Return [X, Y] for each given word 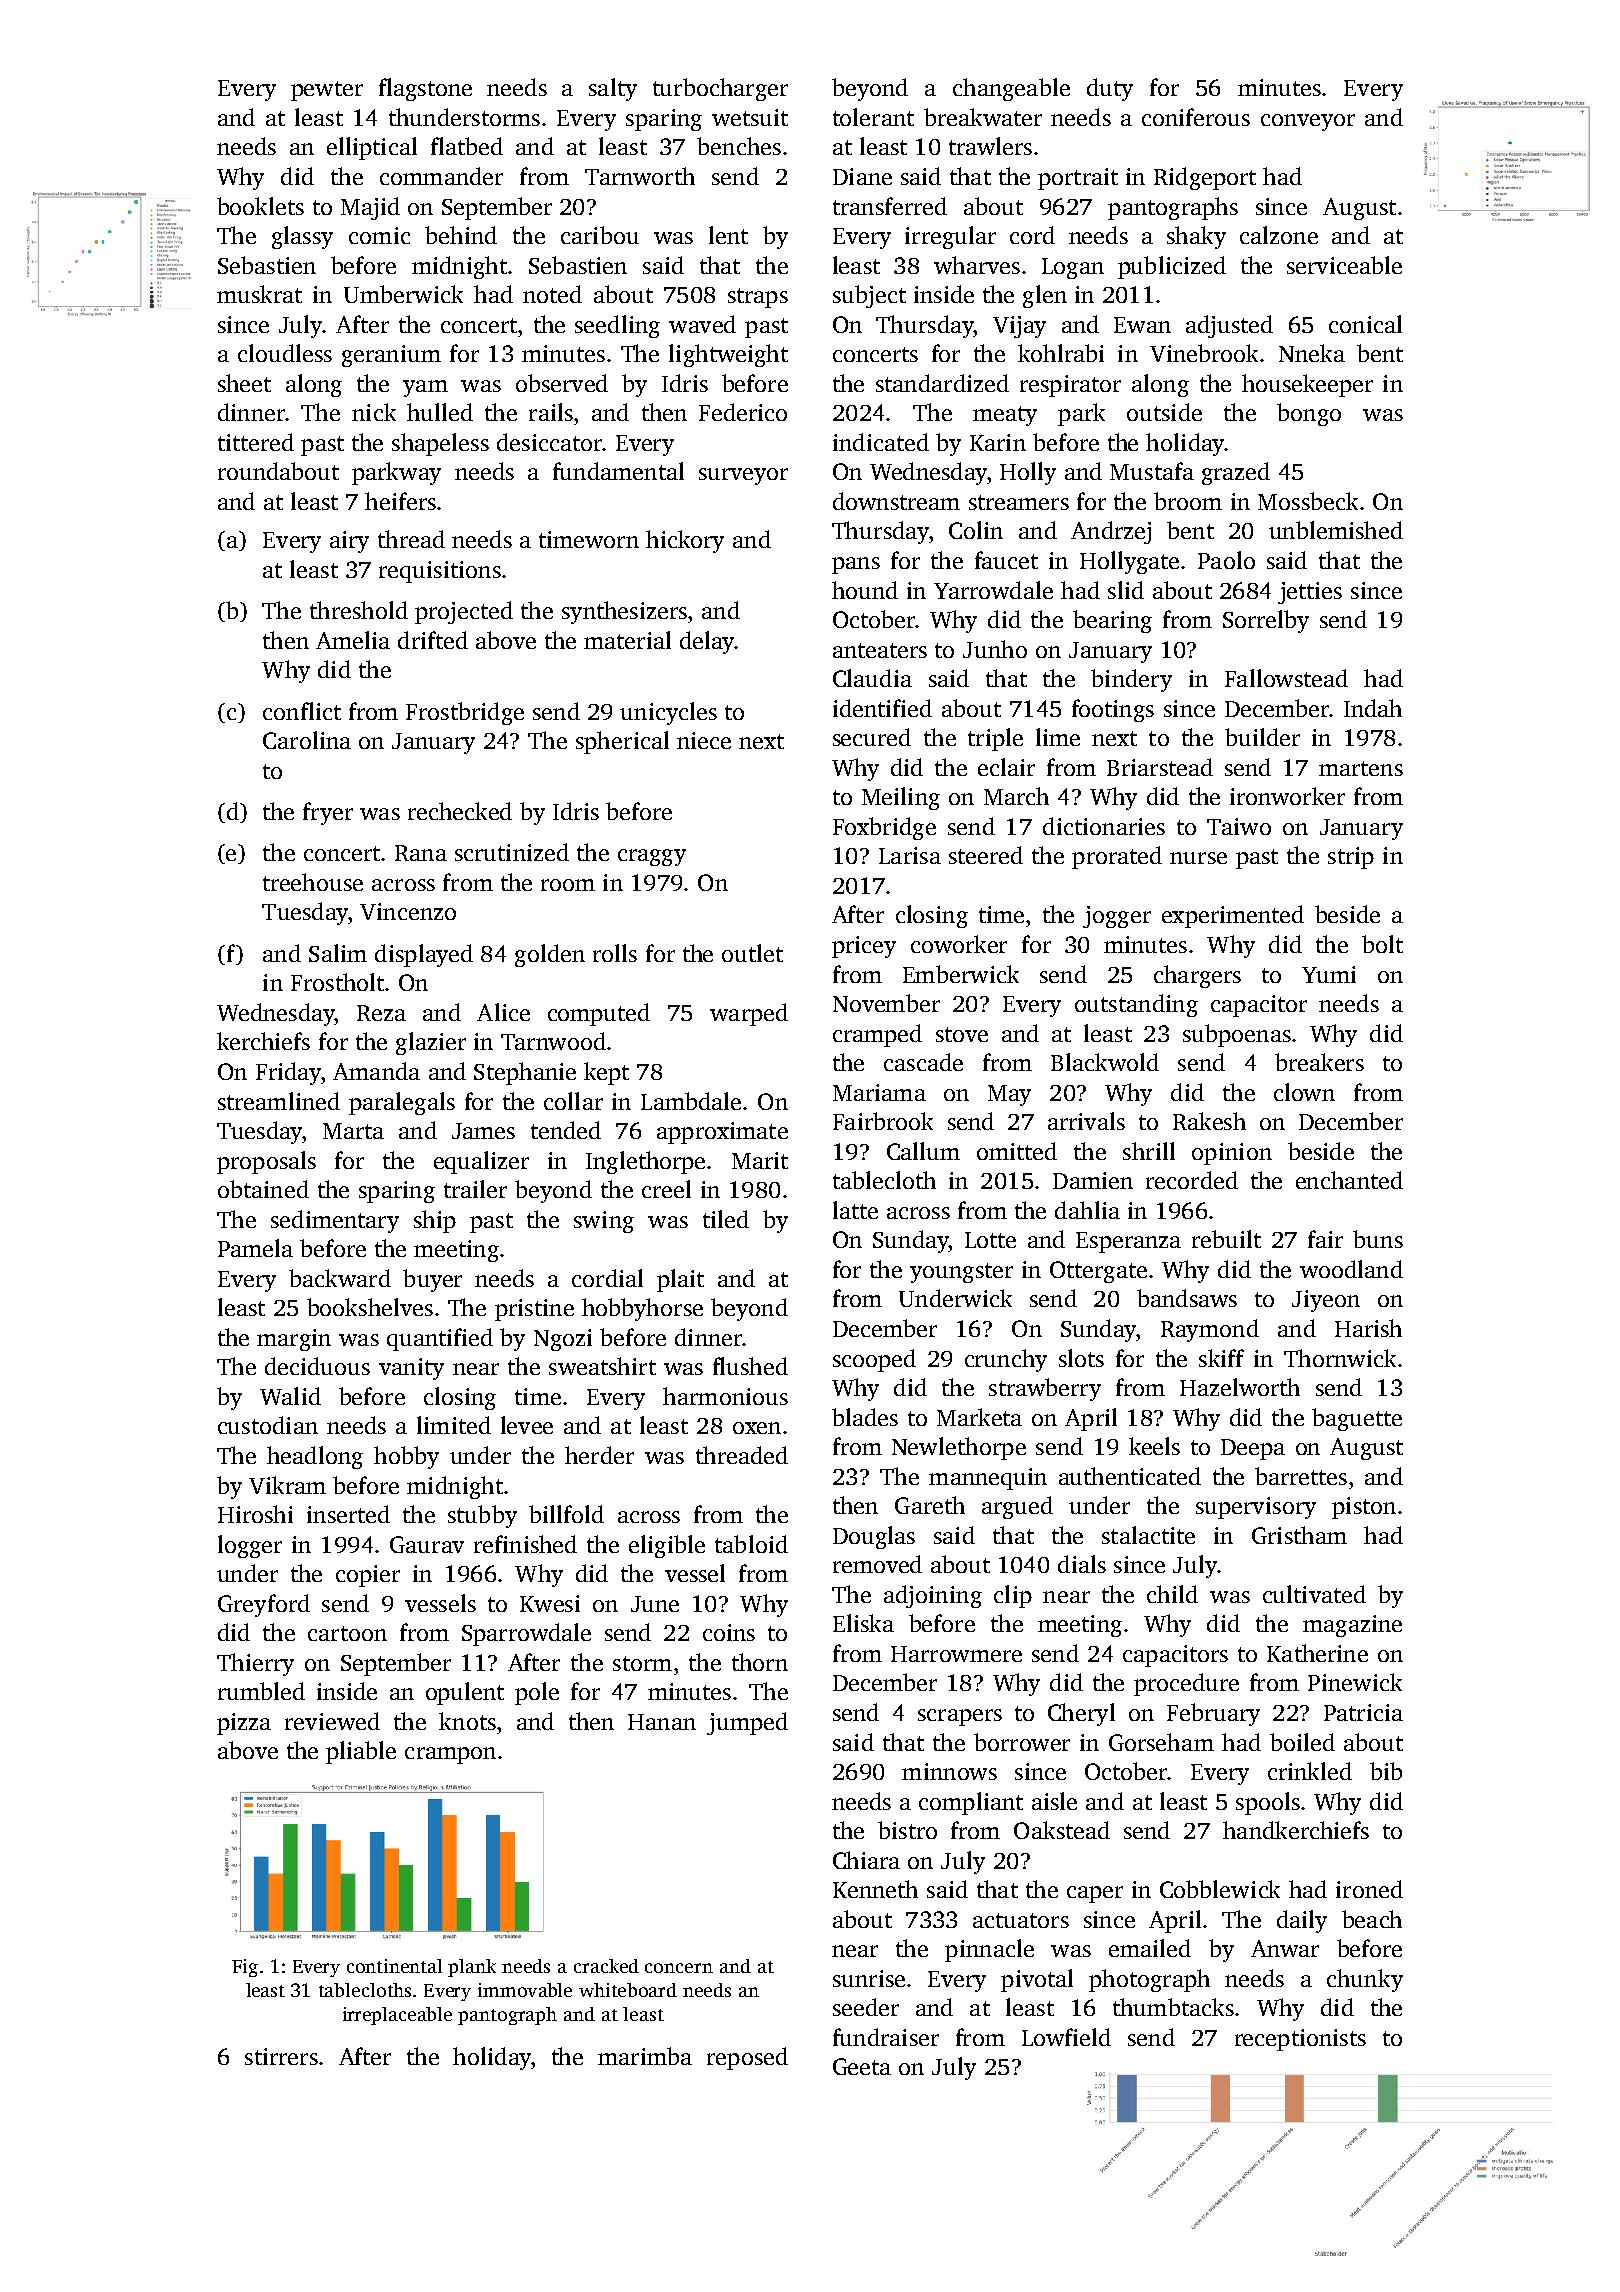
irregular [950, 237]
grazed [1236, 473]
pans [856, 565]
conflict [302, 711]
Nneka [1312, 353]
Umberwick [403, 294]
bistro [907, 1830]
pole [537, 1693]
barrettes [1301, 1476]
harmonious [725, 1396]
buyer [432, 1280]
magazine [1352, 1626]
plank [472, 1968]
